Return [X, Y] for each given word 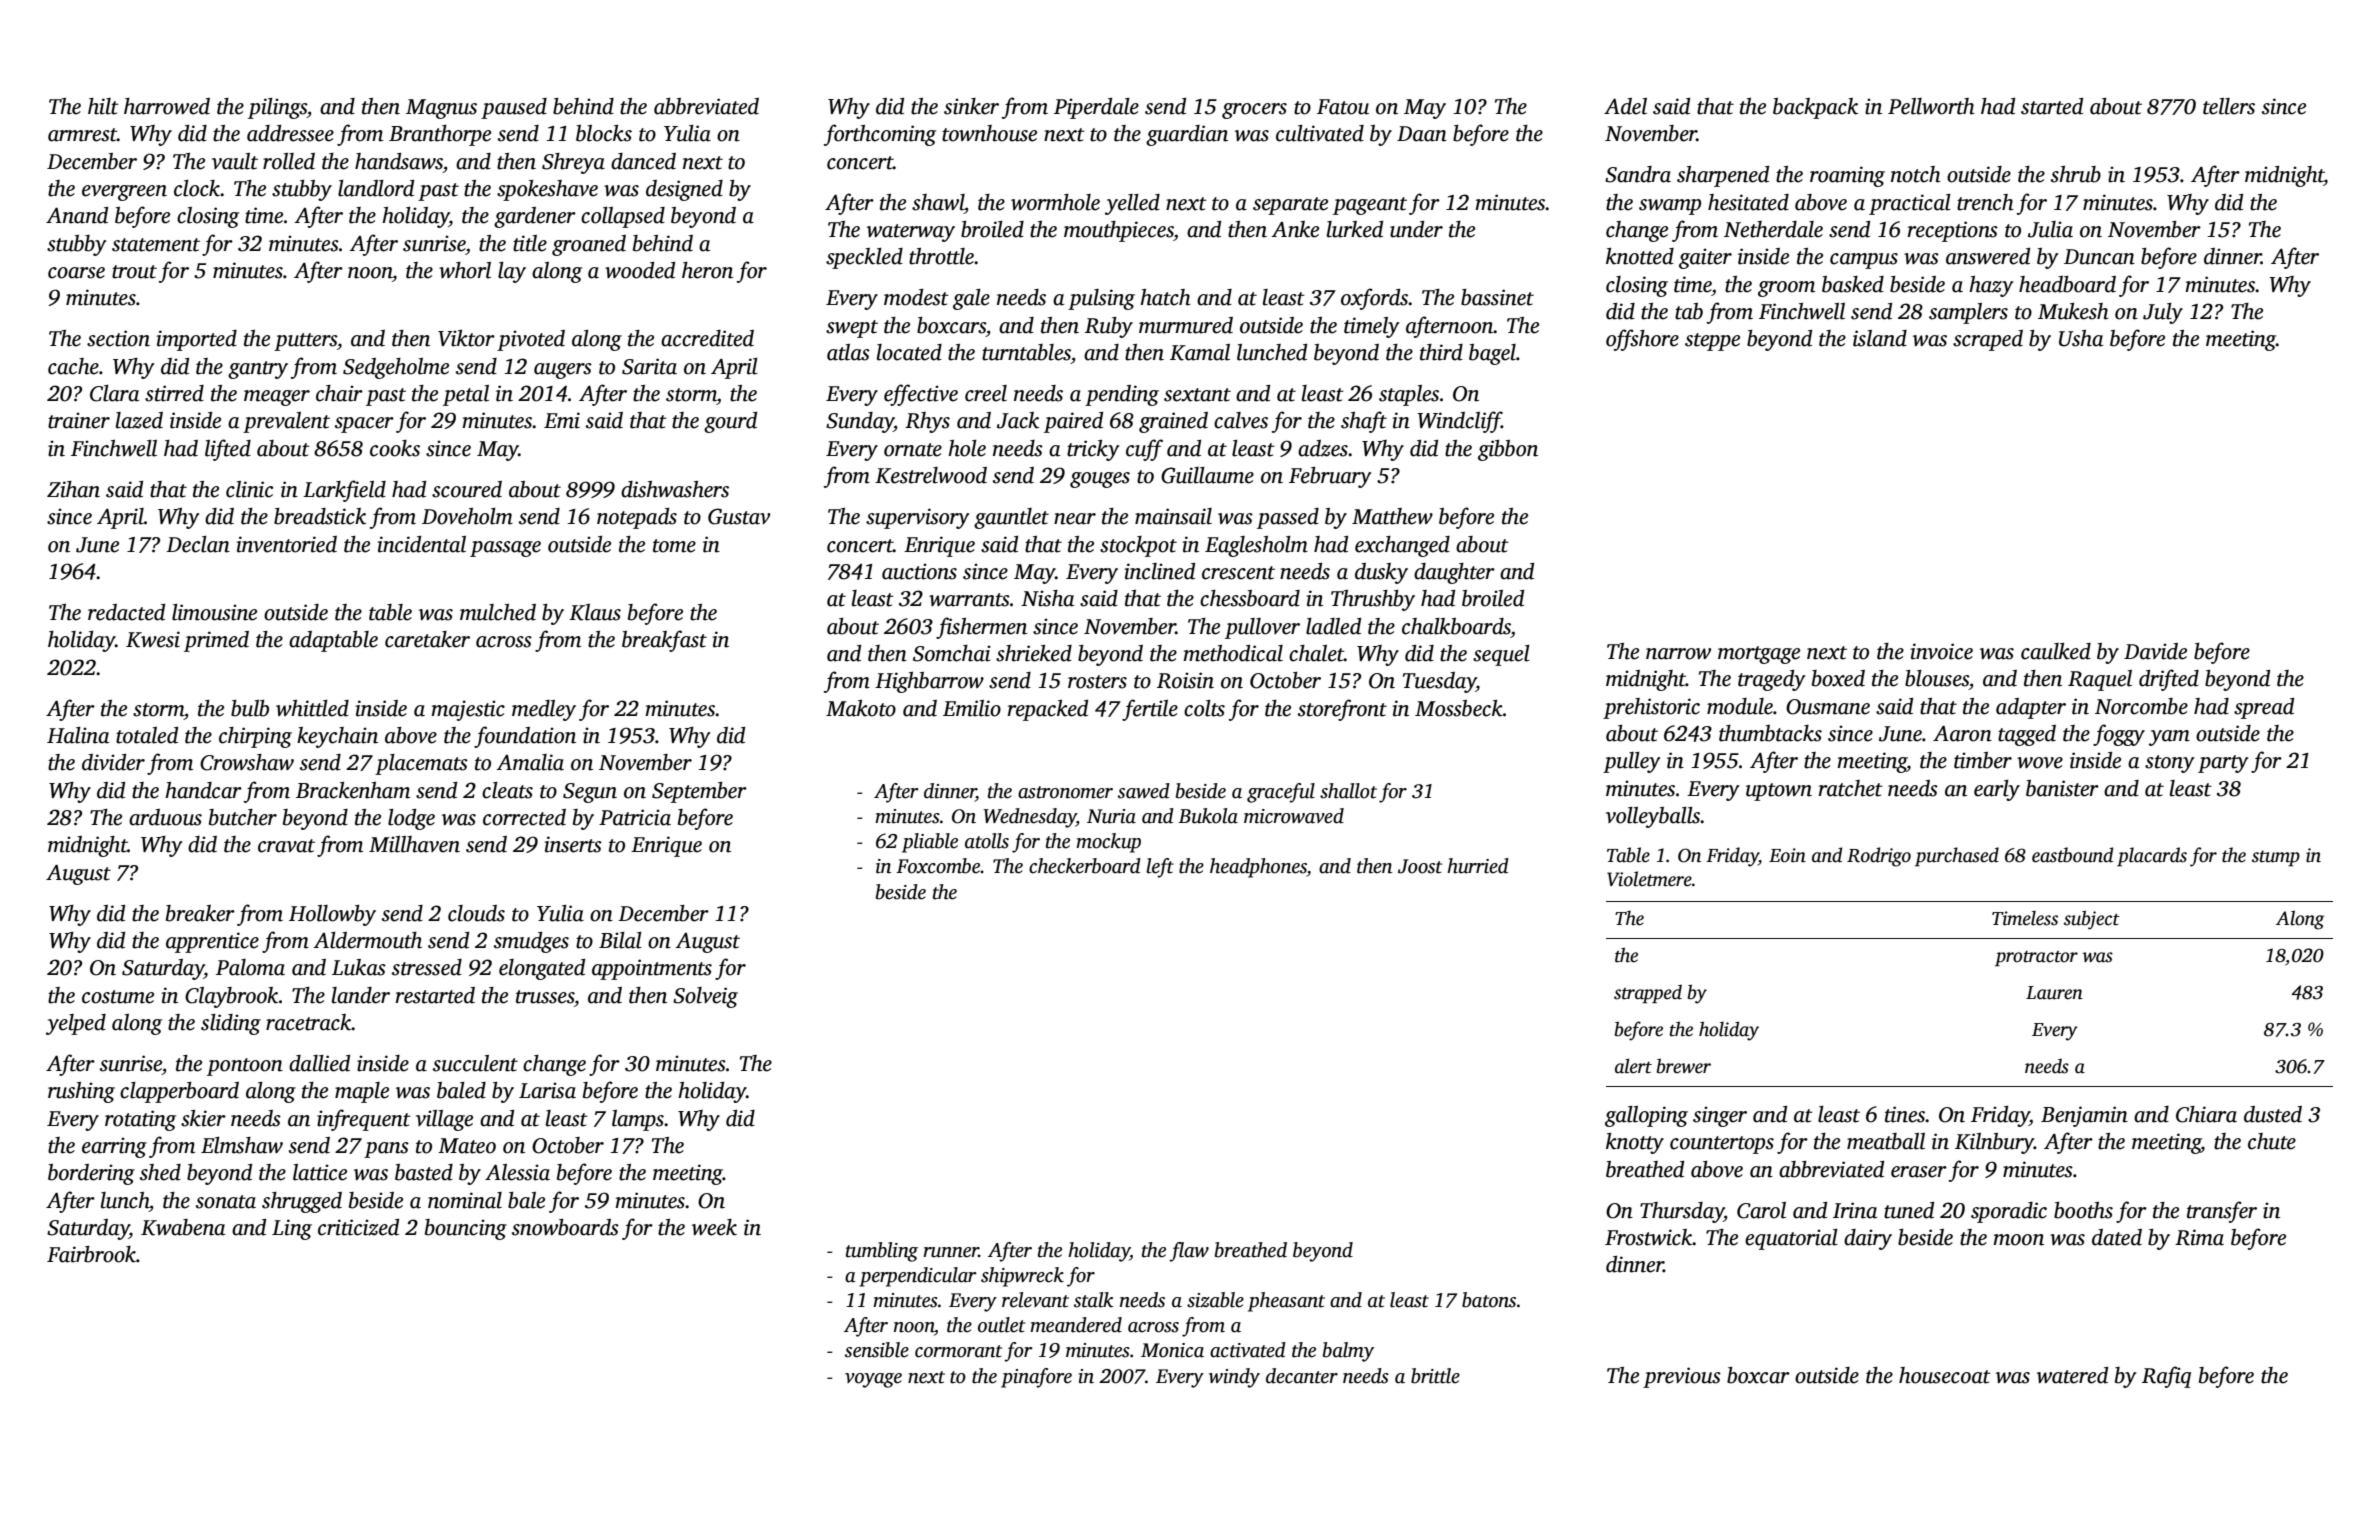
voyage [873, 1380]
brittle [1435, 1376]
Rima [2199, 1237]
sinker [971, 106]
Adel [1625, 106]
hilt [103, 106]
